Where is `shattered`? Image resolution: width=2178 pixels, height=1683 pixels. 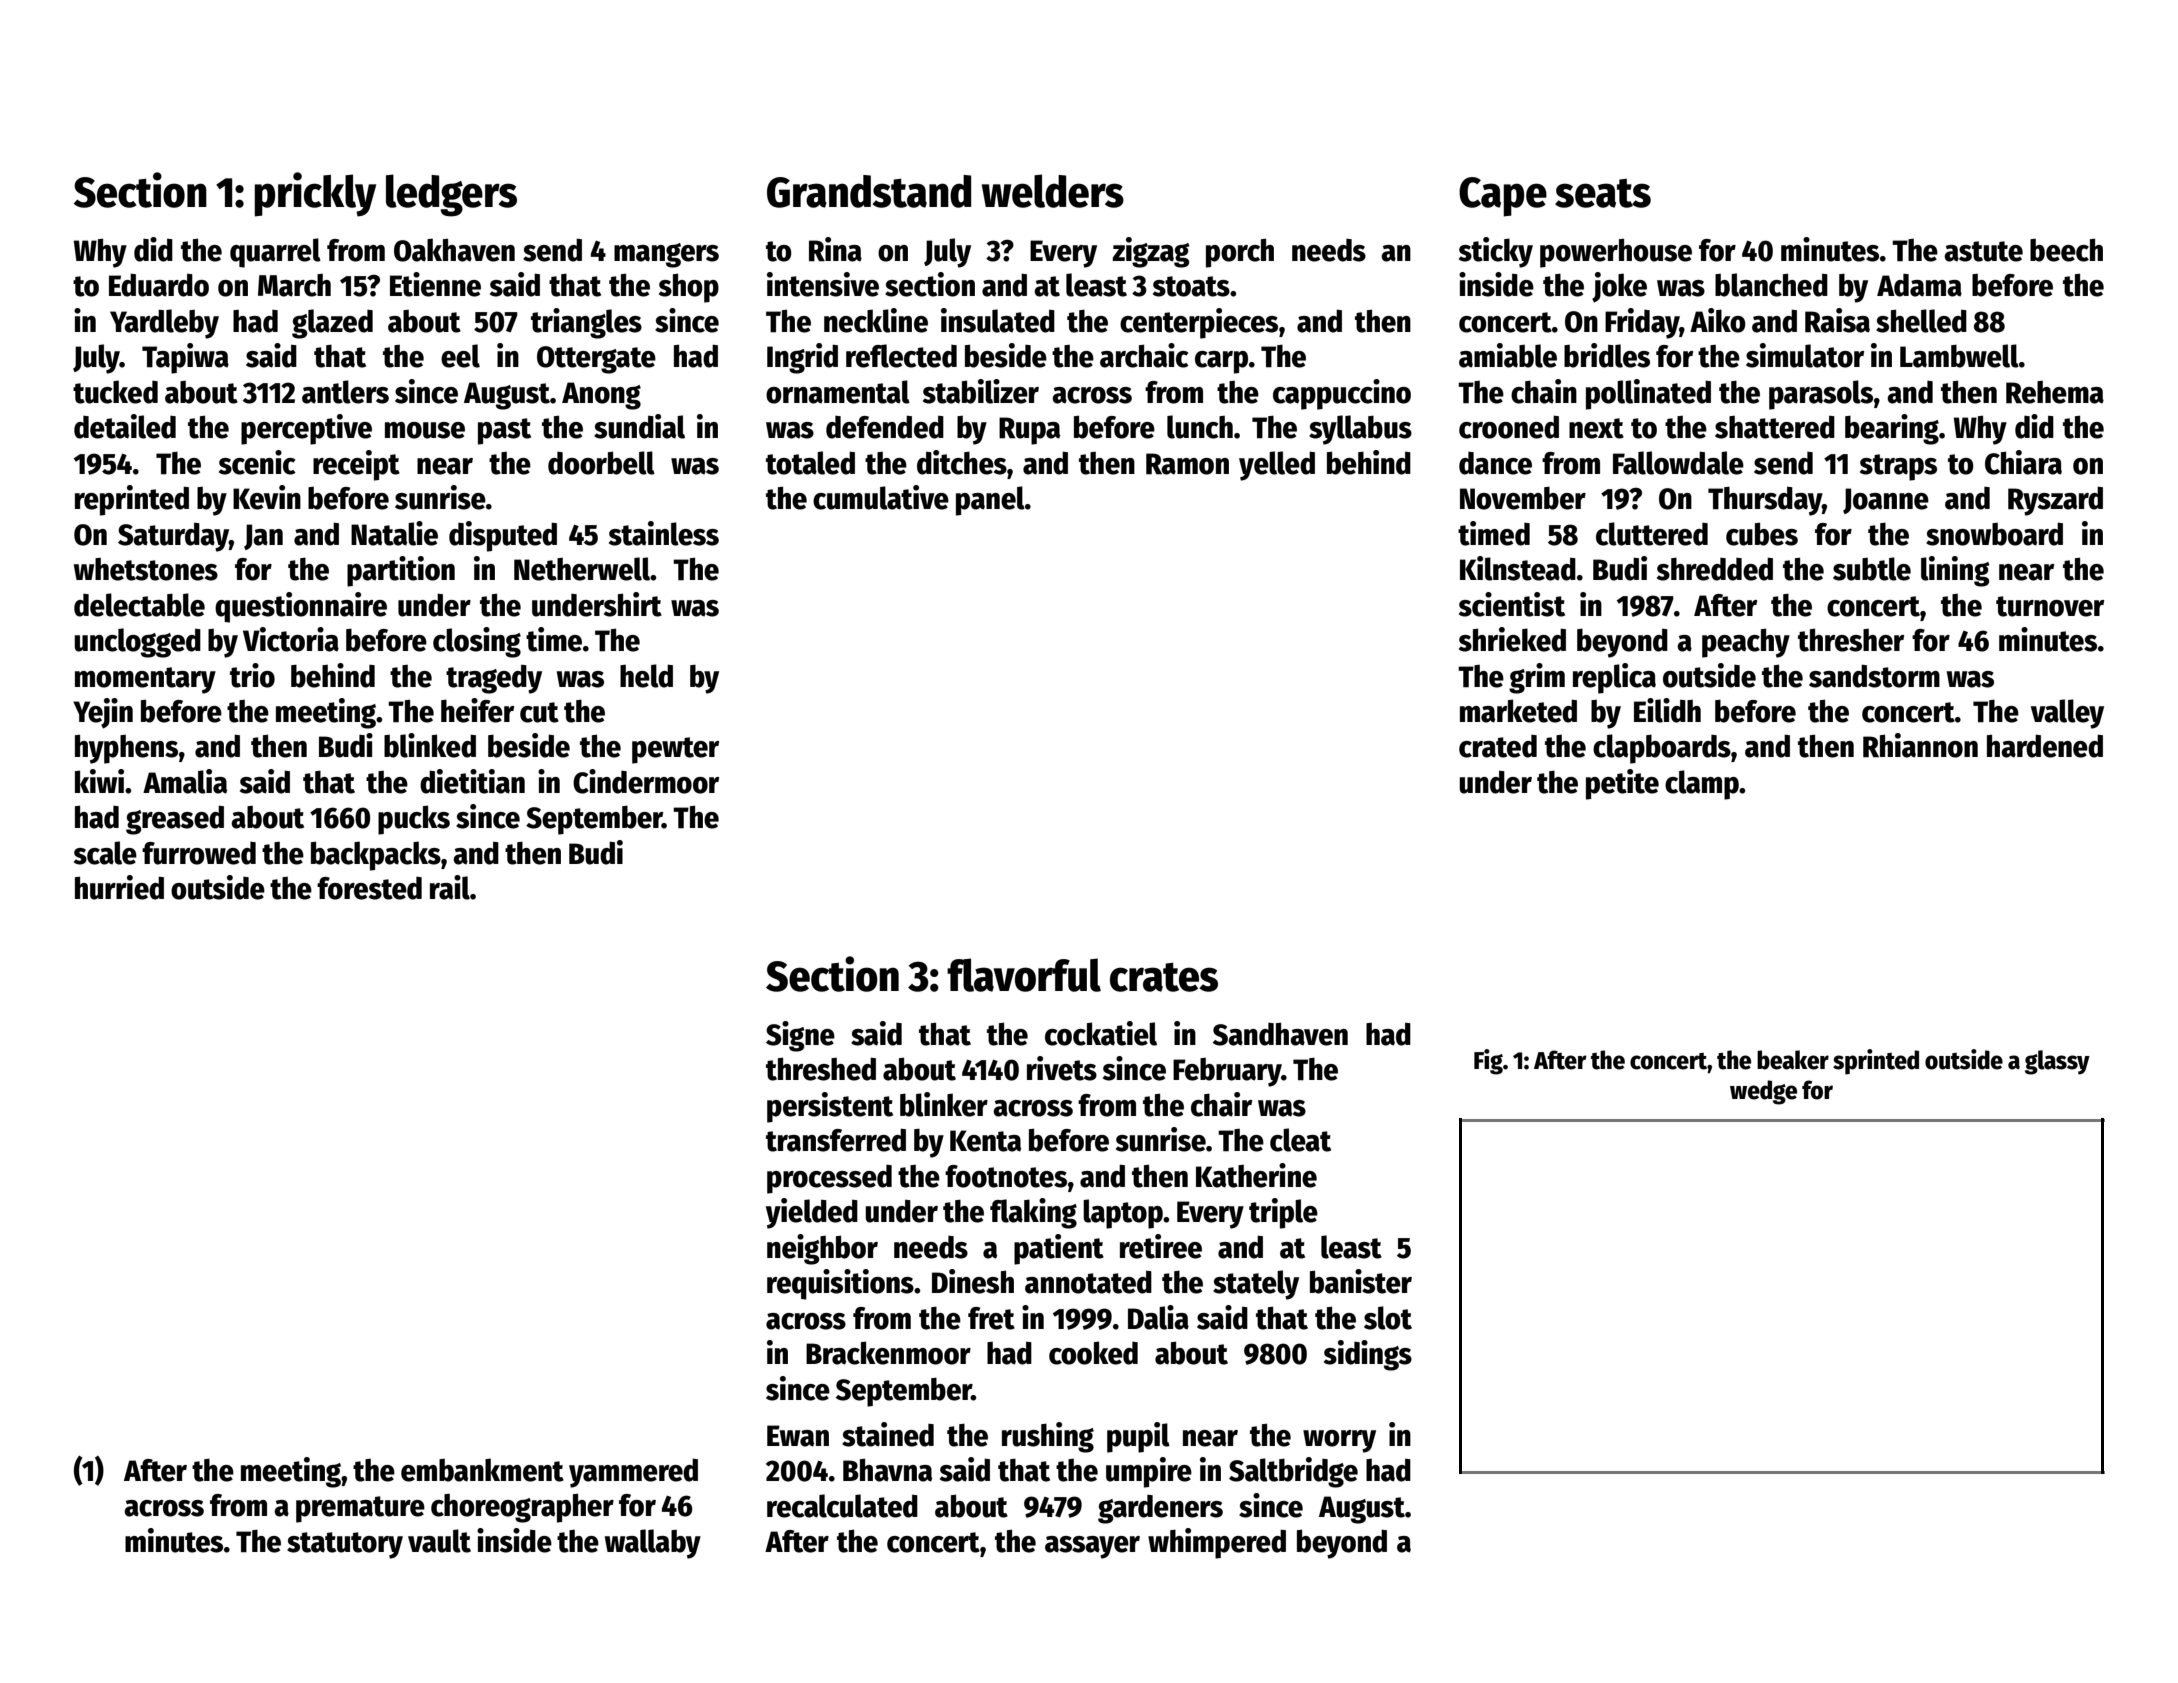
shattered is located at coordinates (1775, 427).
